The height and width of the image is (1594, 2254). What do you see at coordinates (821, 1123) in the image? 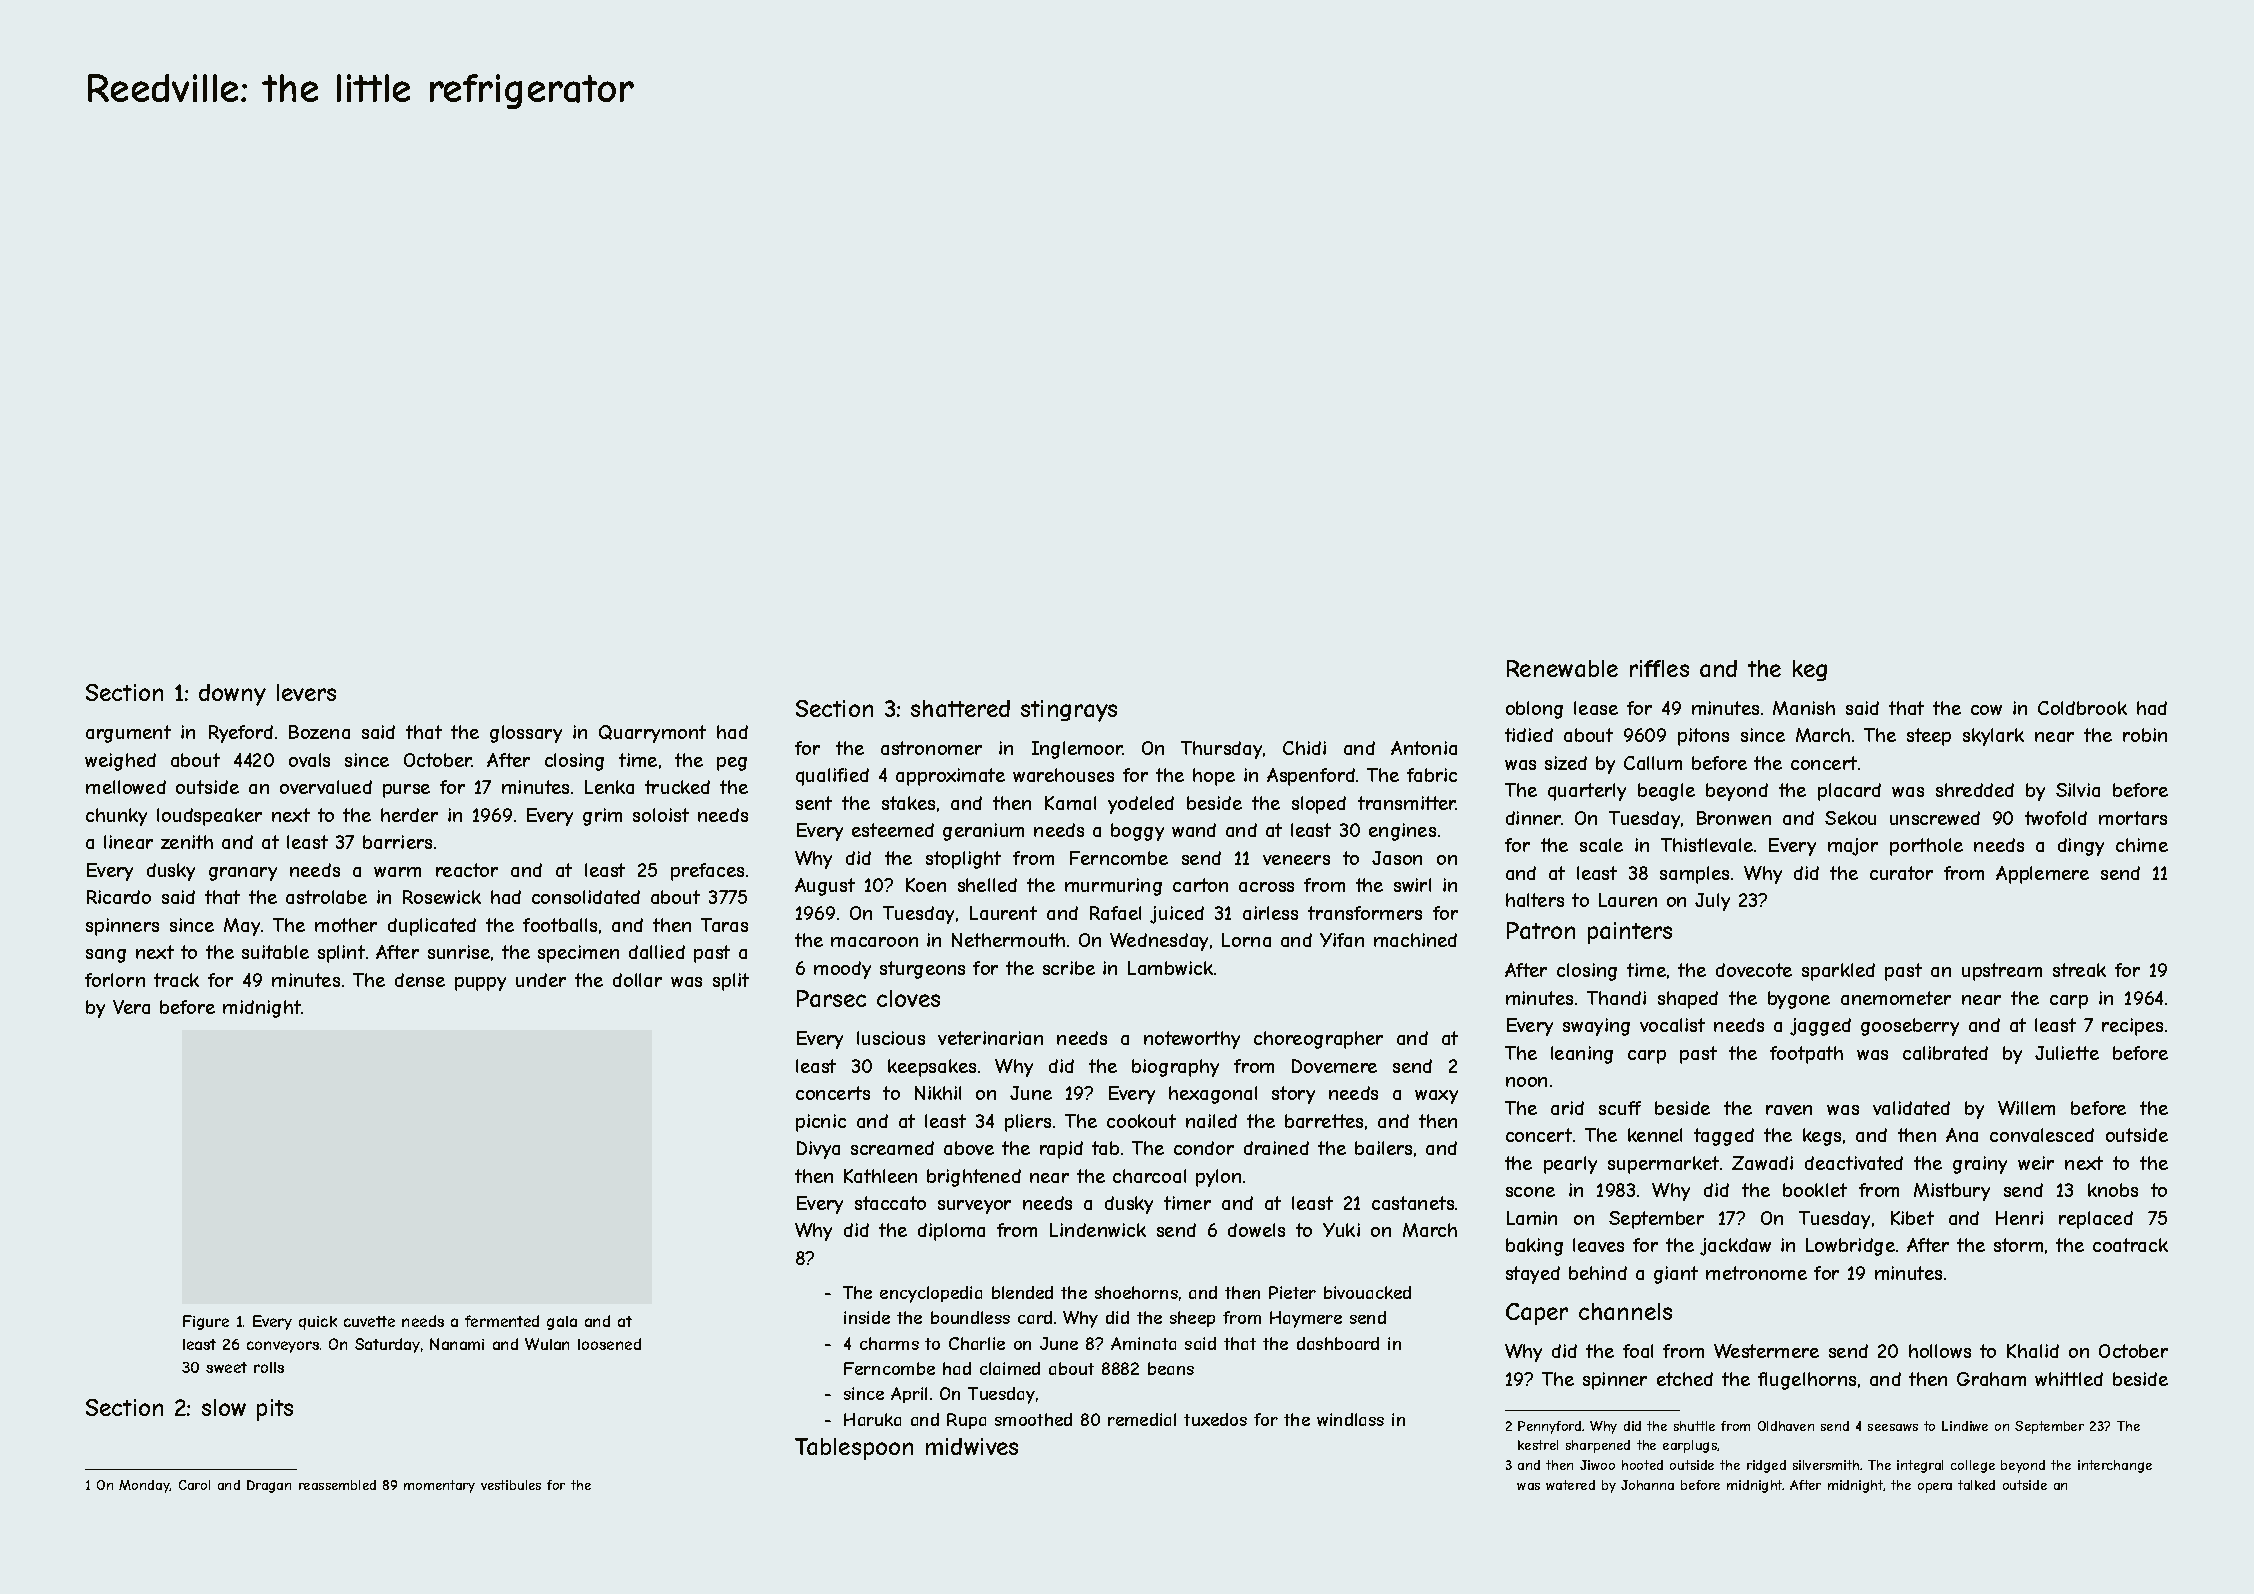
I see `picnic` at bounding box center [821, 1123].
